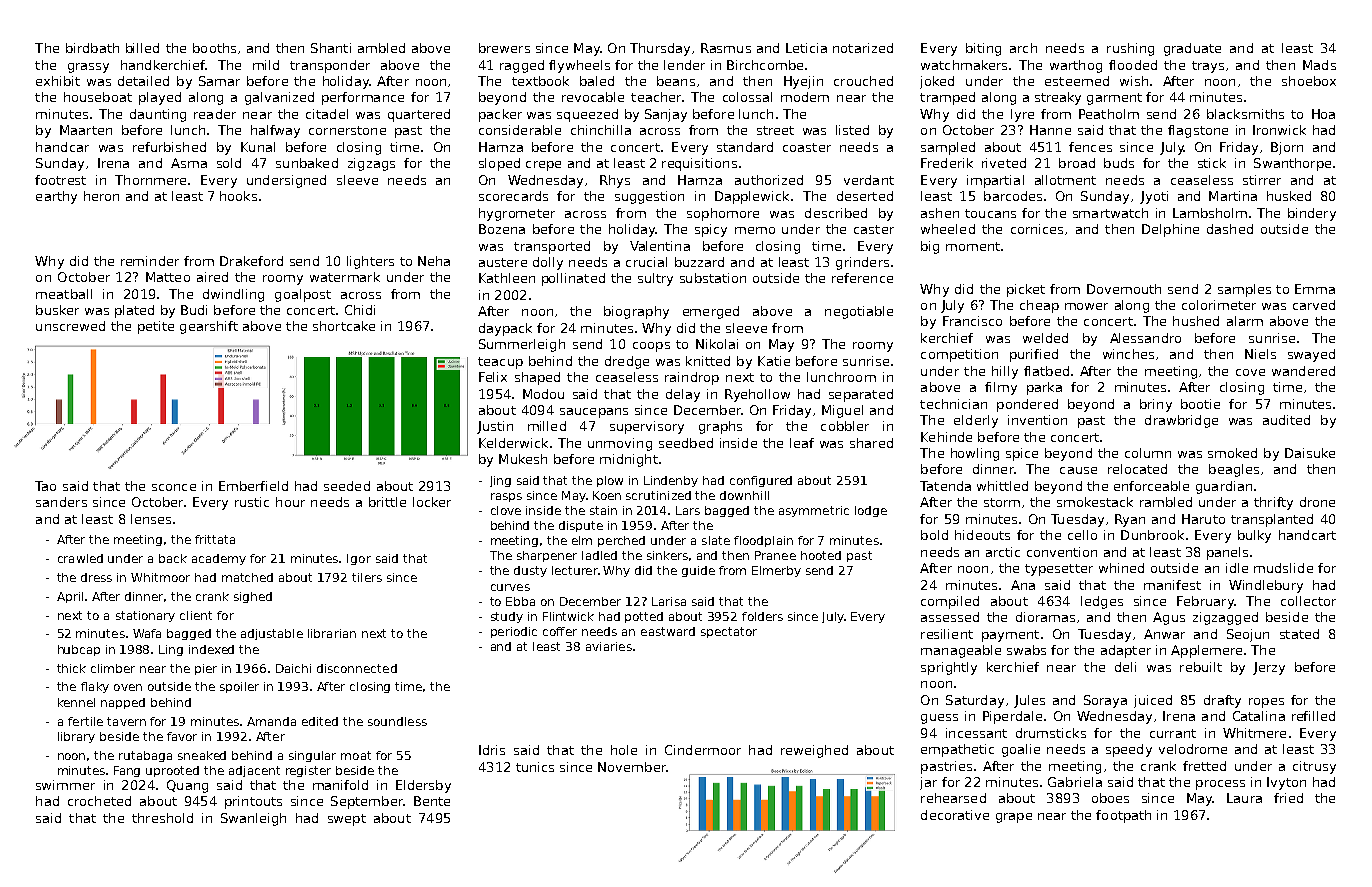 The height and width of the screenshot is (887, 1372). What do you see at coordinates (503, 262) in the screenshot?
I see `austere` at bounding box center [503, 262].
